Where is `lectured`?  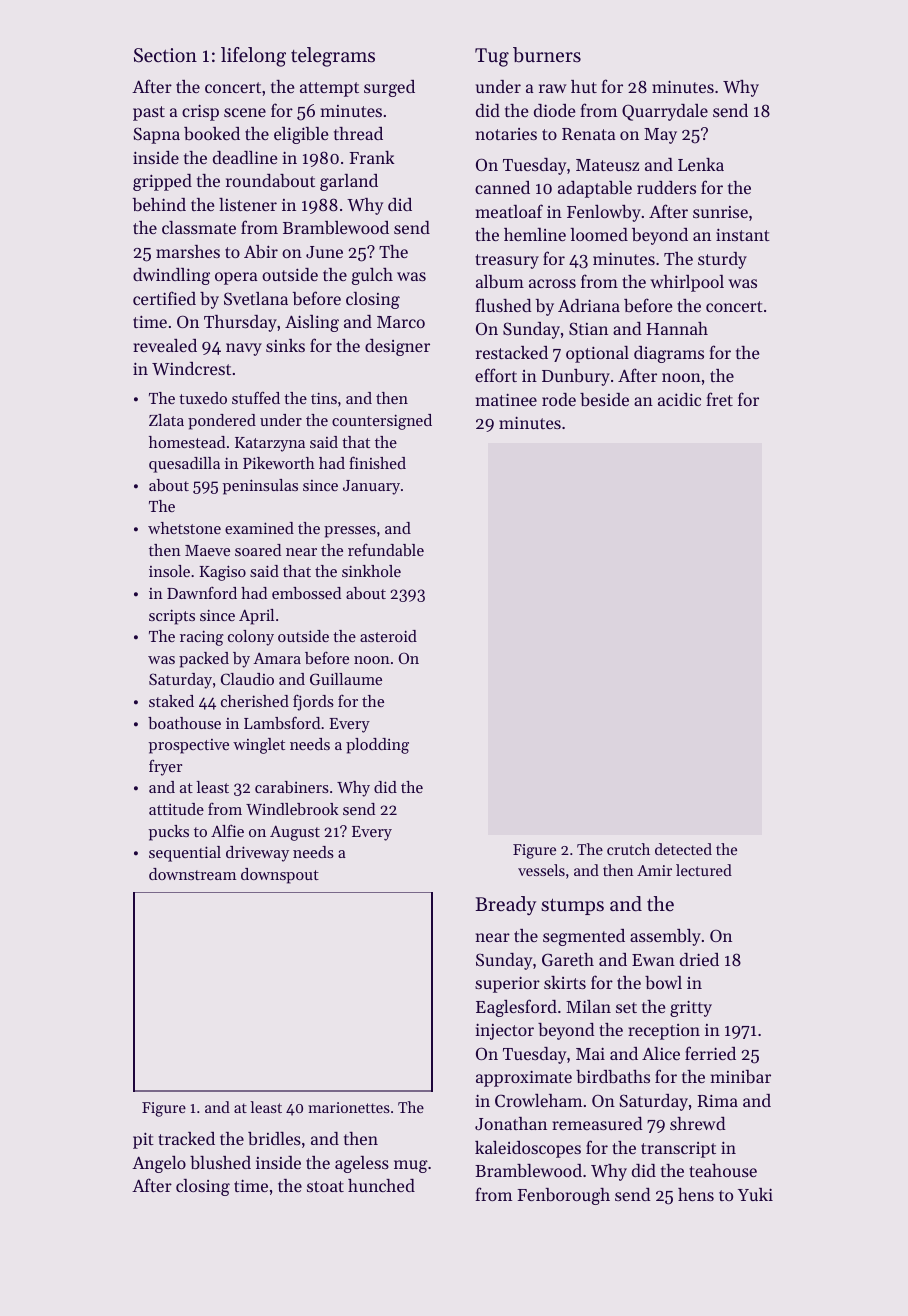 lectured is located at coordinates (704, 870).
